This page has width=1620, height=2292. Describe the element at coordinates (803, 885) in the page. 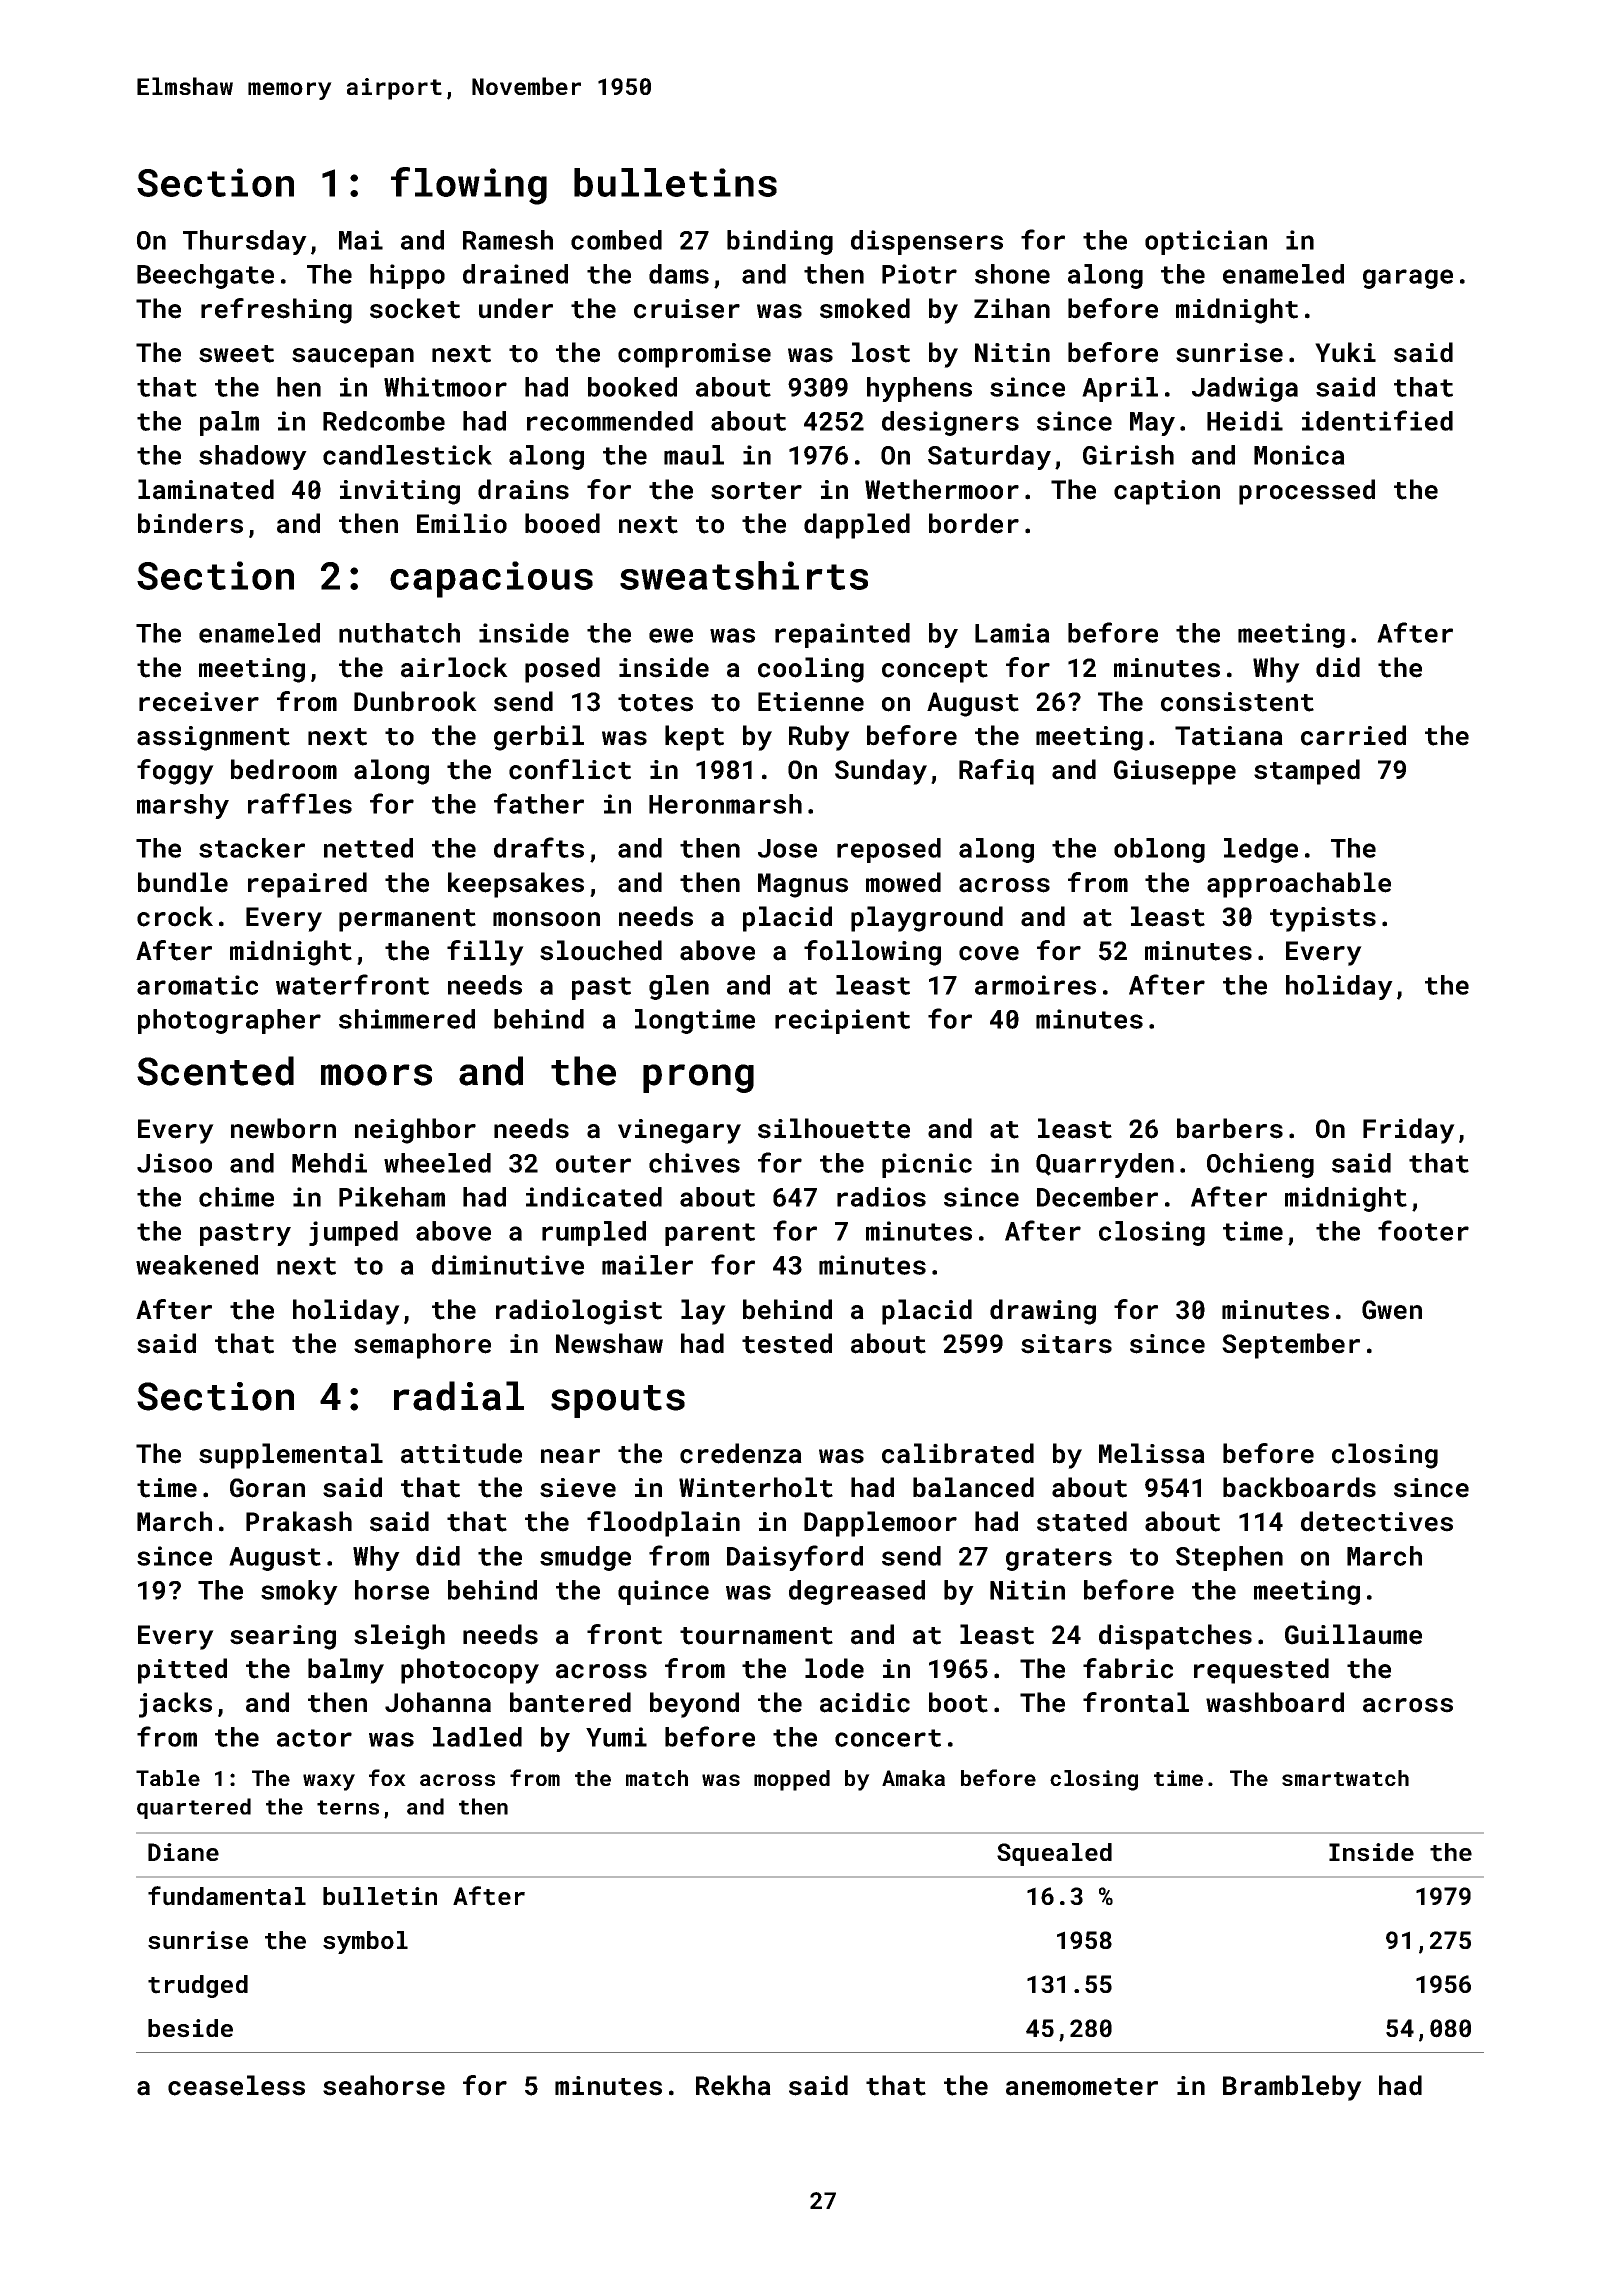

I see `Magnus` at that location.
